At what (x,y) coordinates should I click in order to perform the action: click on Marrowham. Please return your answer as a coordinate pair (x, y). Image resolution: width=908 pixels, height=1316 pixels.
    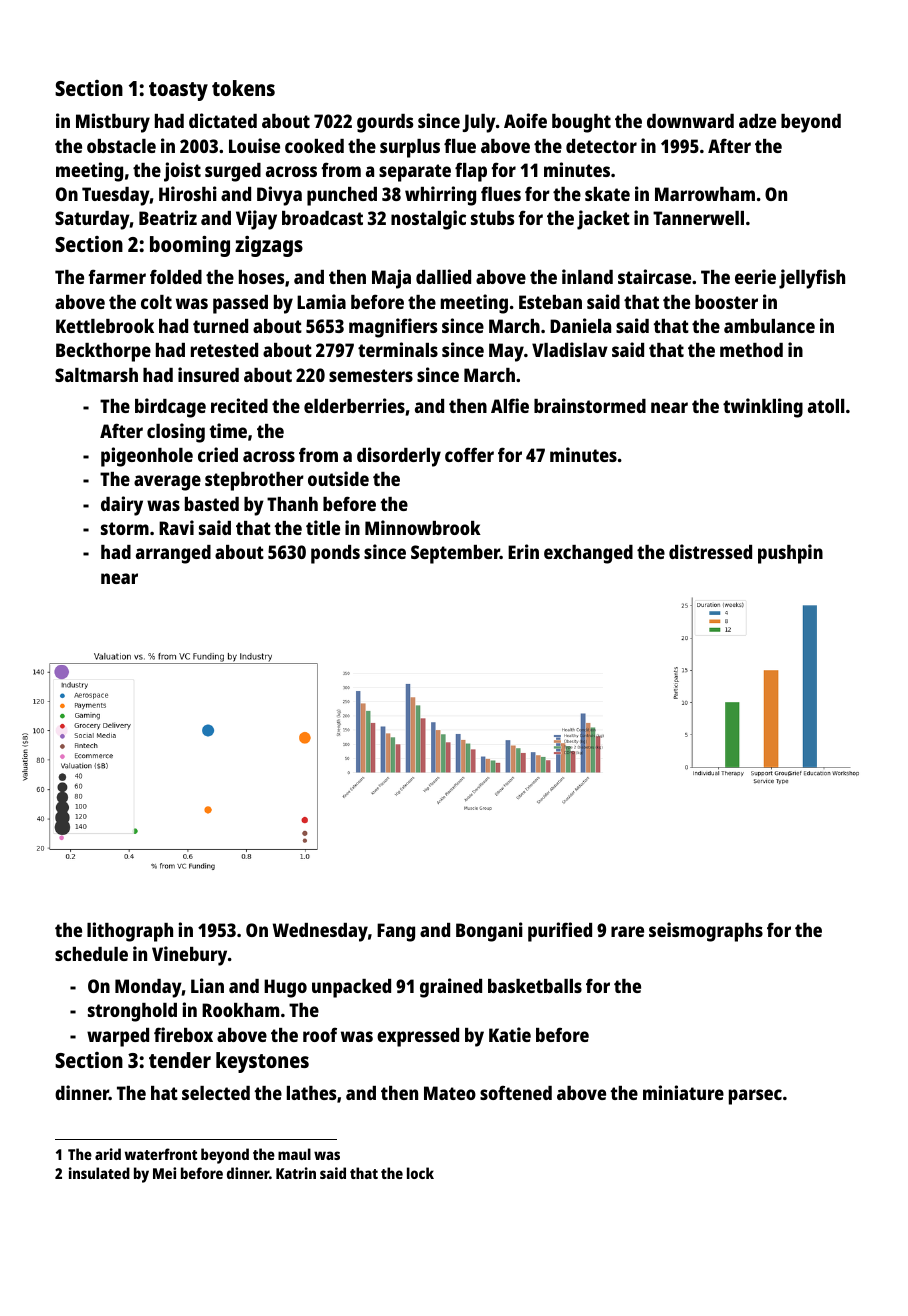
    Looking at the image, I should click on (705, 194).
